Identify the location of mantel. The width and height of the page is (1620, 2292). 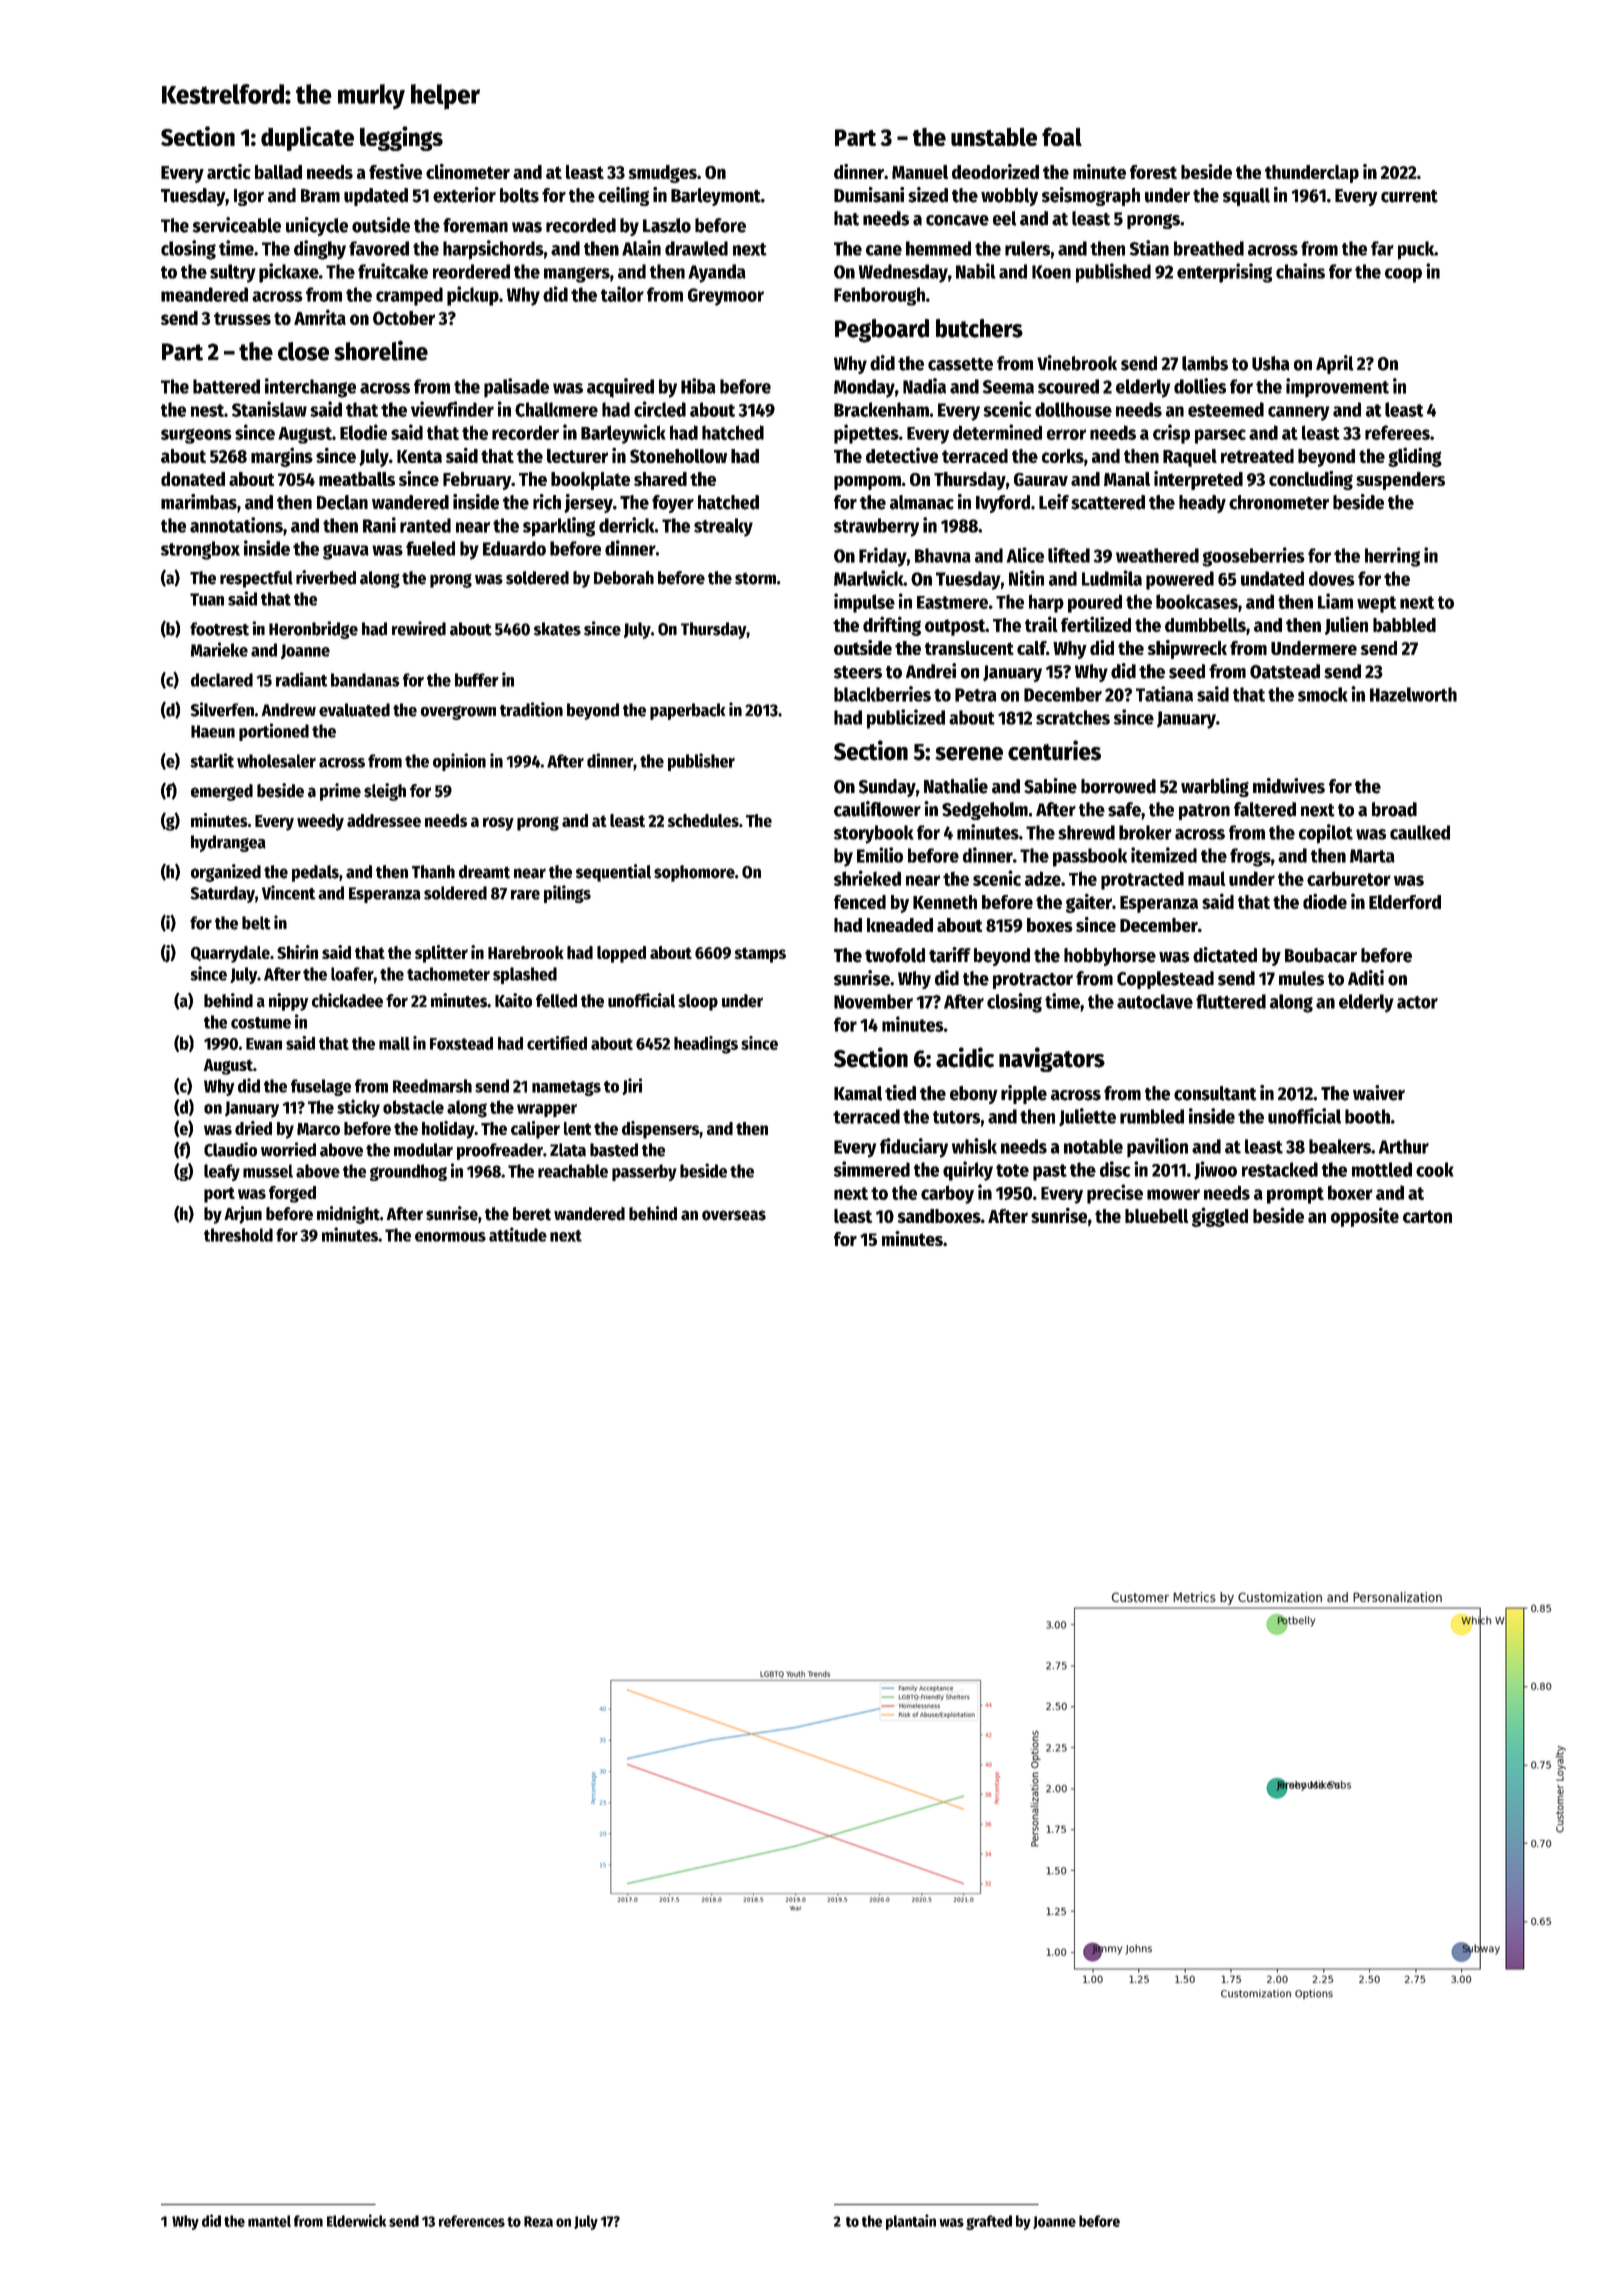
(269, 2221).
